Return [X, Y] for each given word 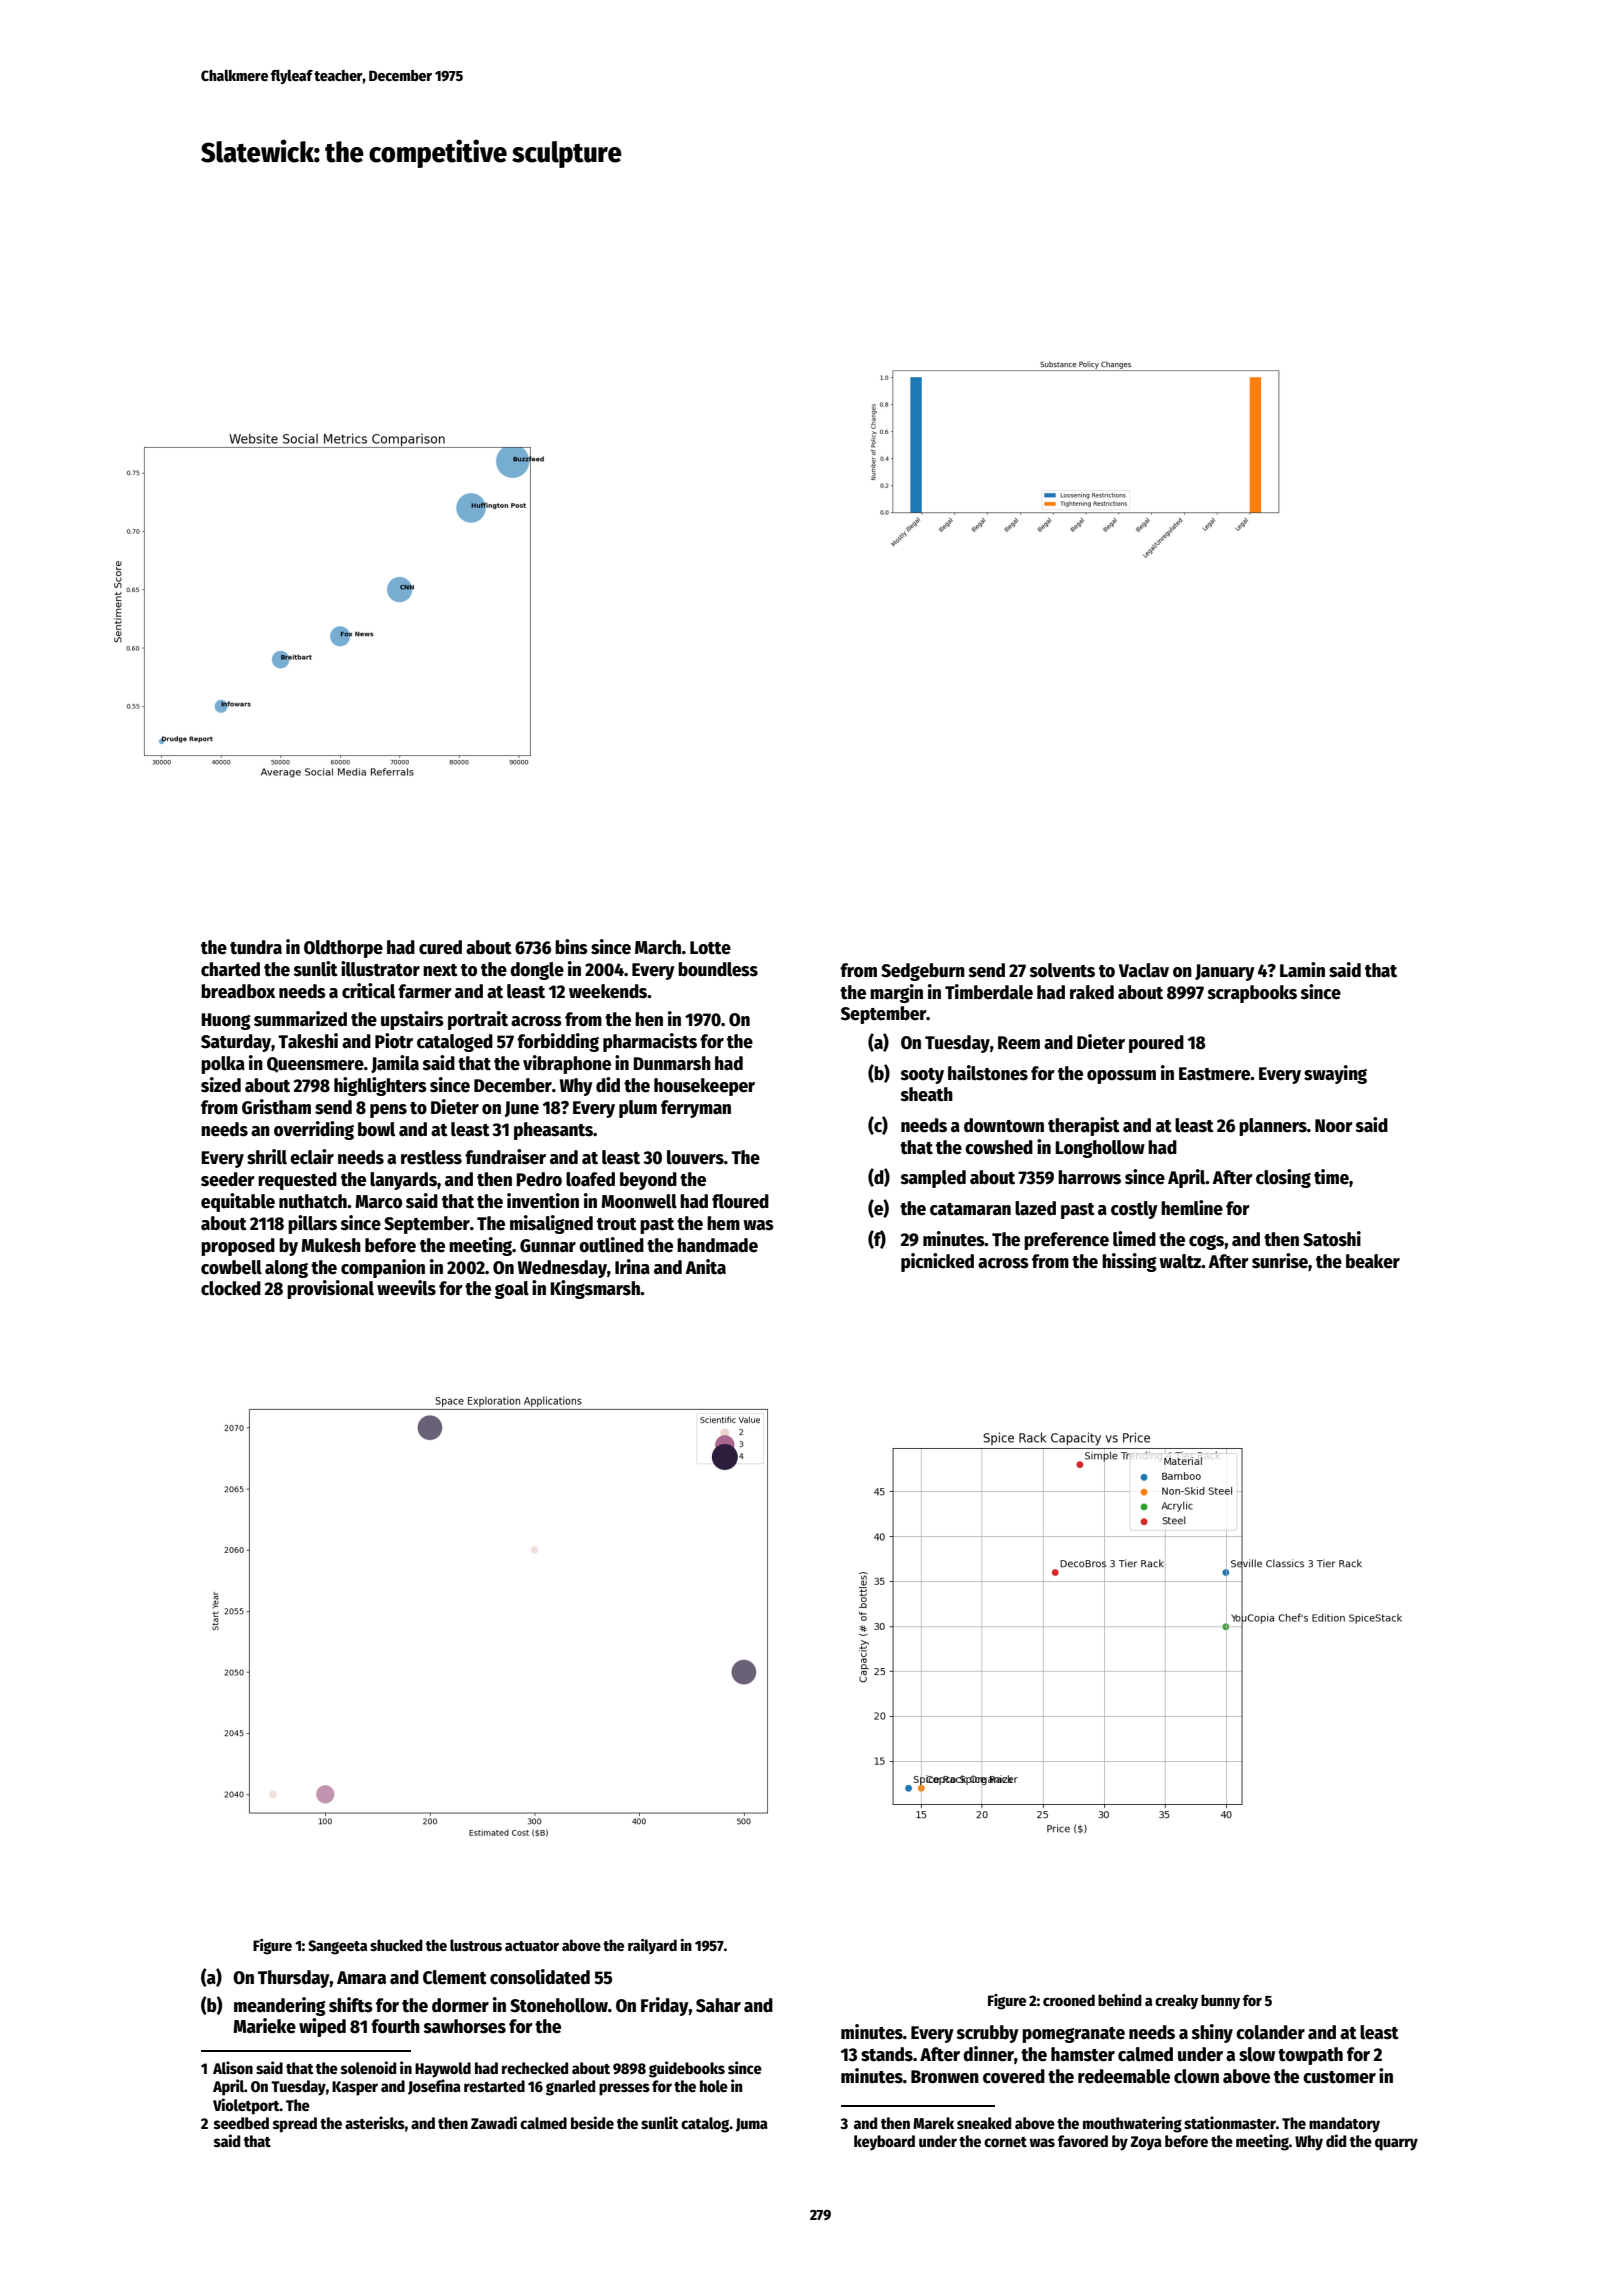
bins [571, 947]
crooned [1069, 2000]
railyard [652, 1946]
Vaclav [1144, 970]
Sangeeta [337, 1947]
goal [512, 1290]
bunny [1220, 2001]
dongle [537, 971]
